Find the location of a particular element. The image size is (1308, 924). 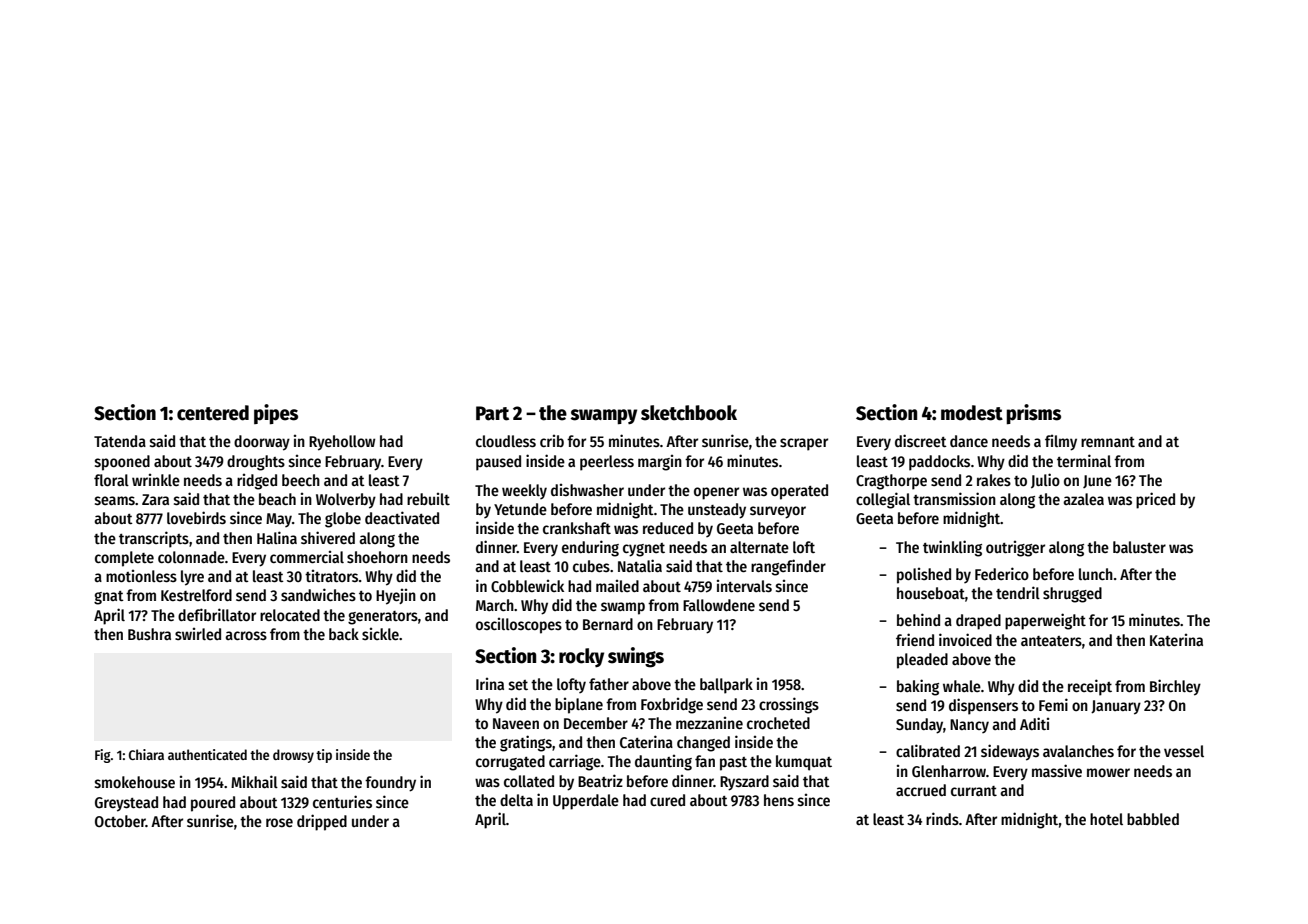

Ryszard is located at coordinates (744, 783).
